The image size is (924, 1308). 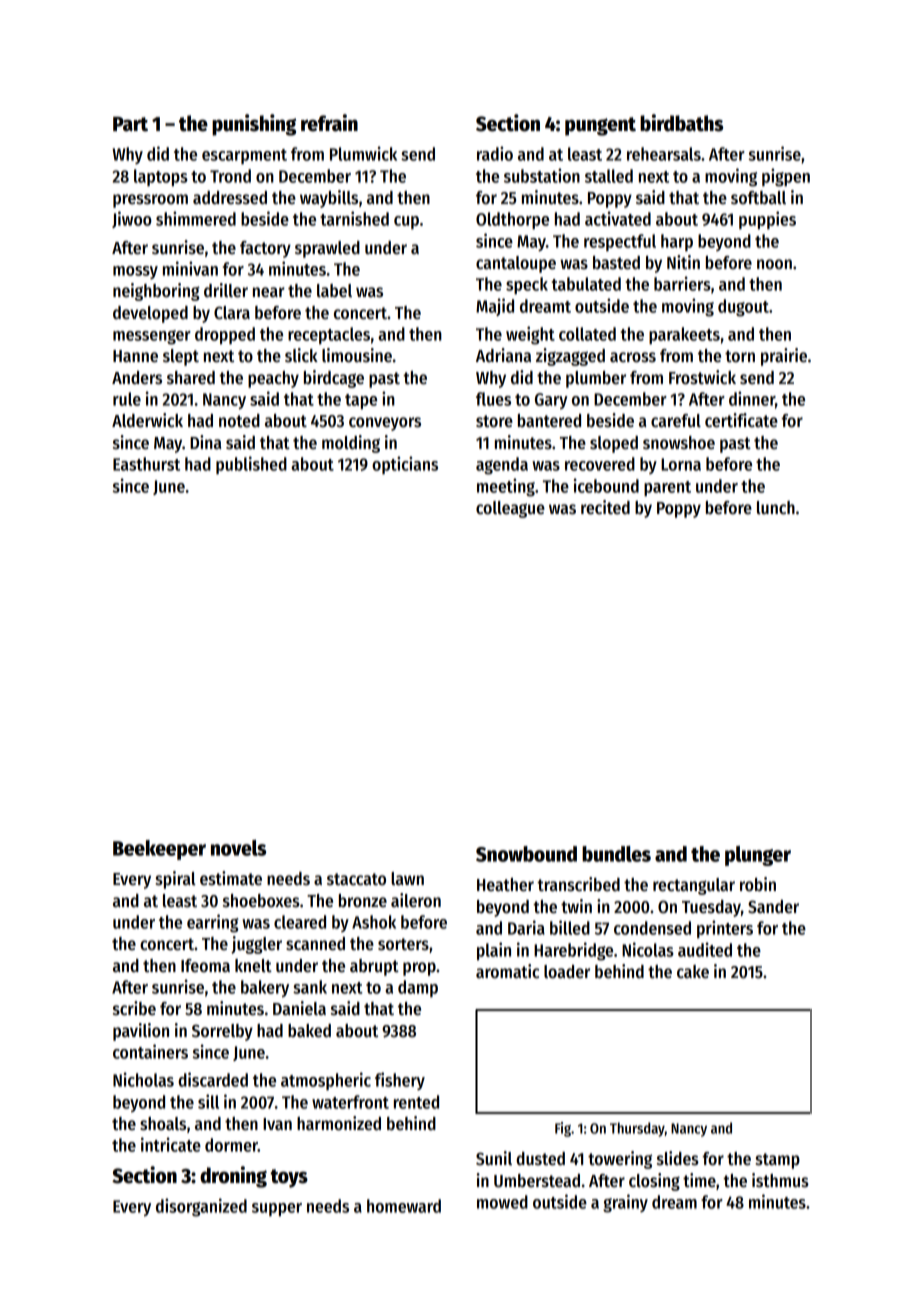 What do you see at coordinates (265, 249) in the image?
I see `factory` at bounding box center [265, 249].
